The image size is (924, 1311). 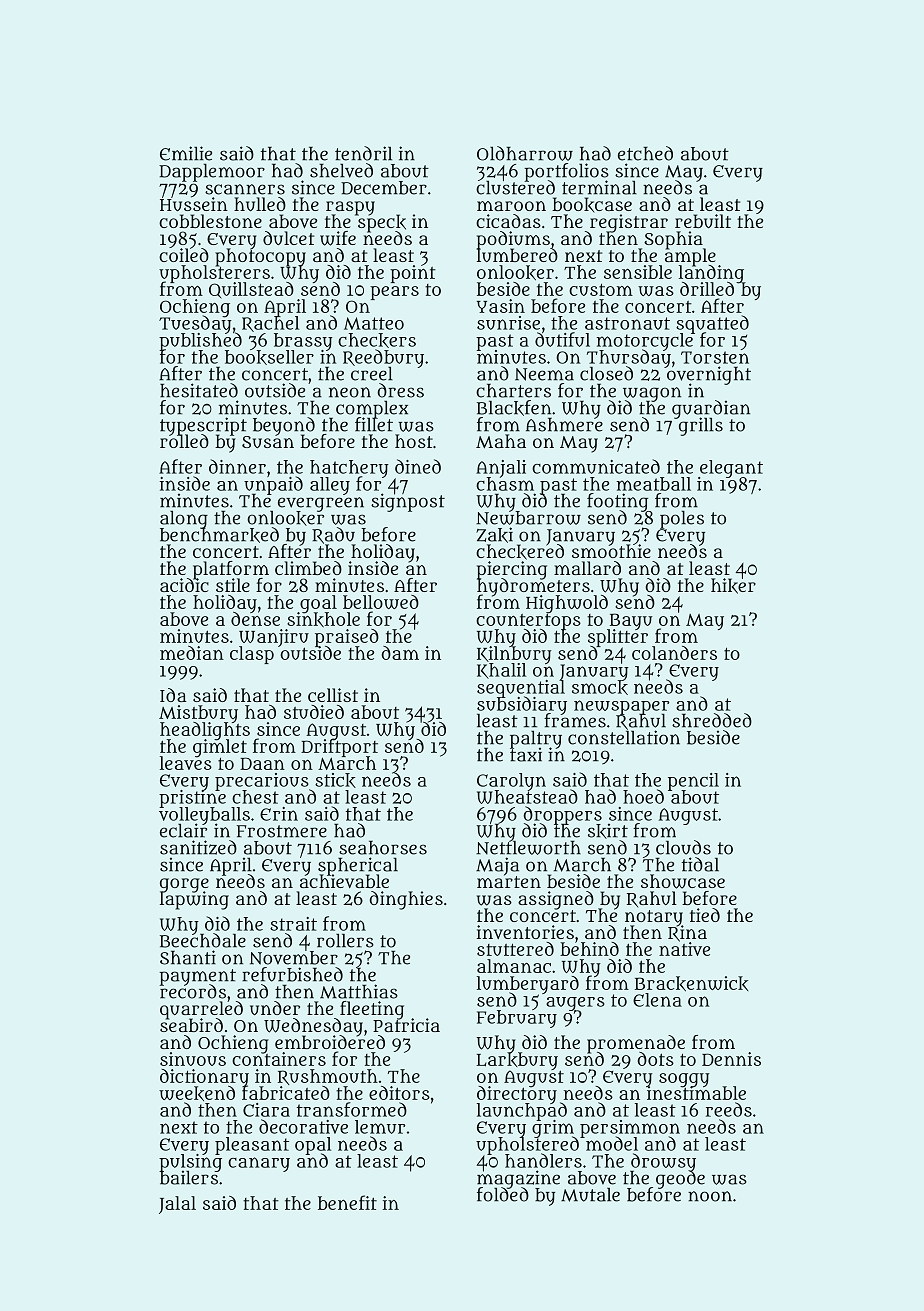 I want to click on terminal, so click(x=599, y=187).
